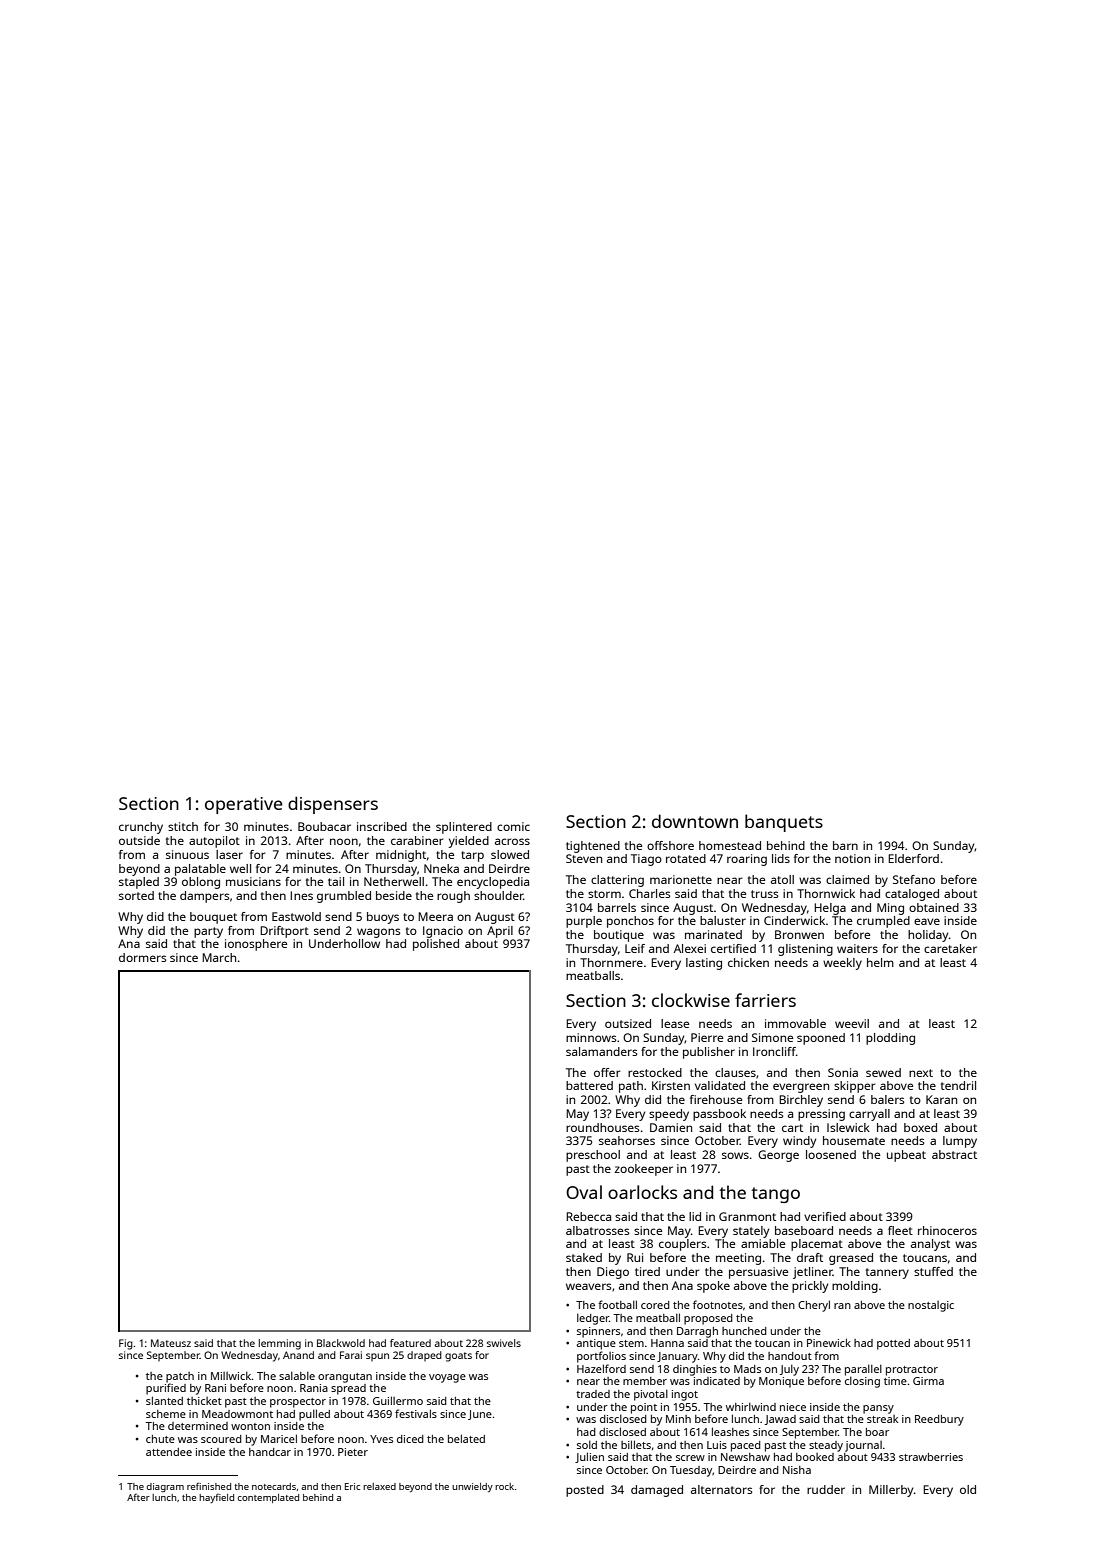 The width and height of the image is (1096, 1550). What do you see at coordinates (279, 1438) in the image?
I see `Maricel` at bounding box center [279, 1438].
